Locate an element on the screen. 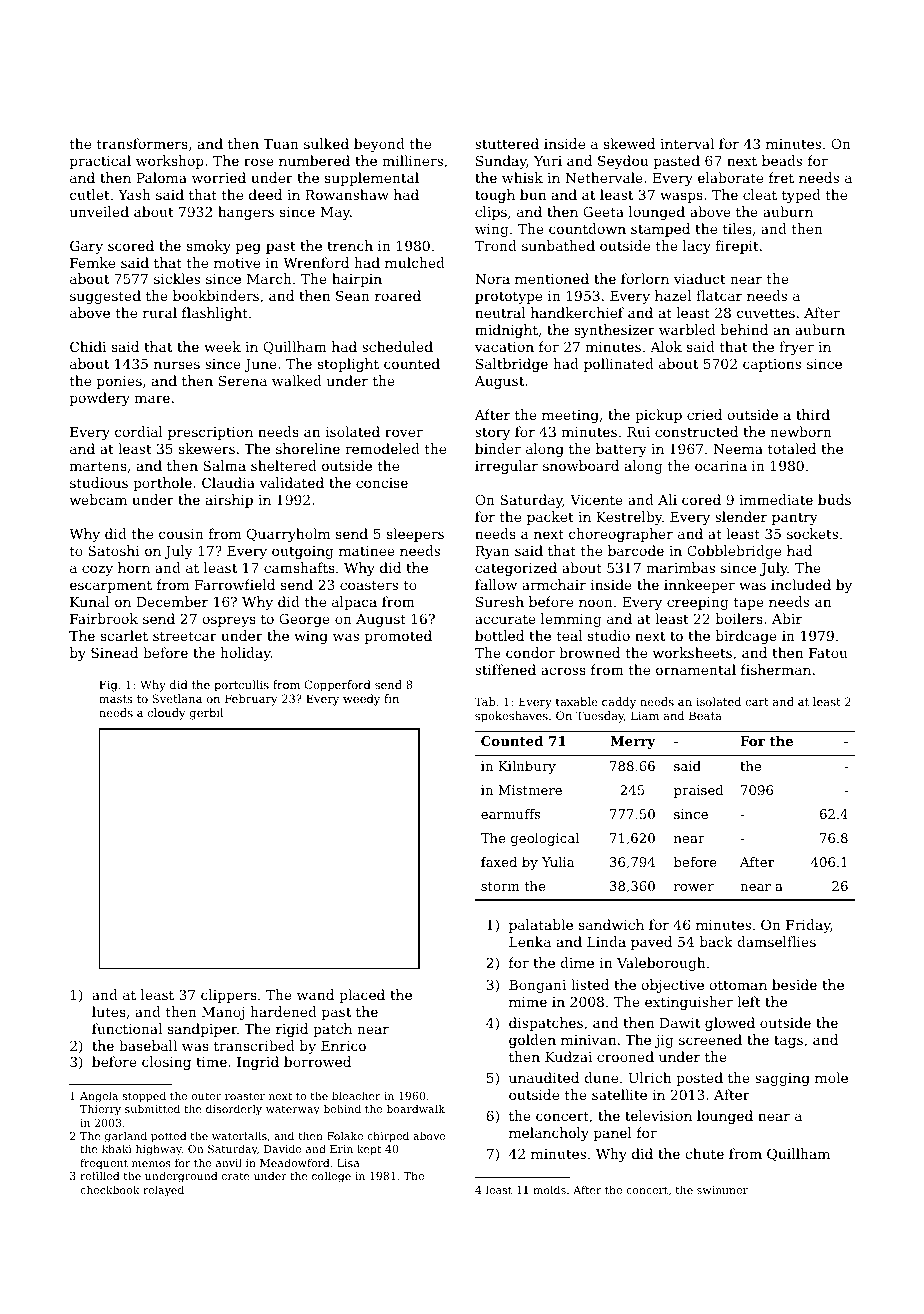  totaled is located at coordinates (792, 448).
